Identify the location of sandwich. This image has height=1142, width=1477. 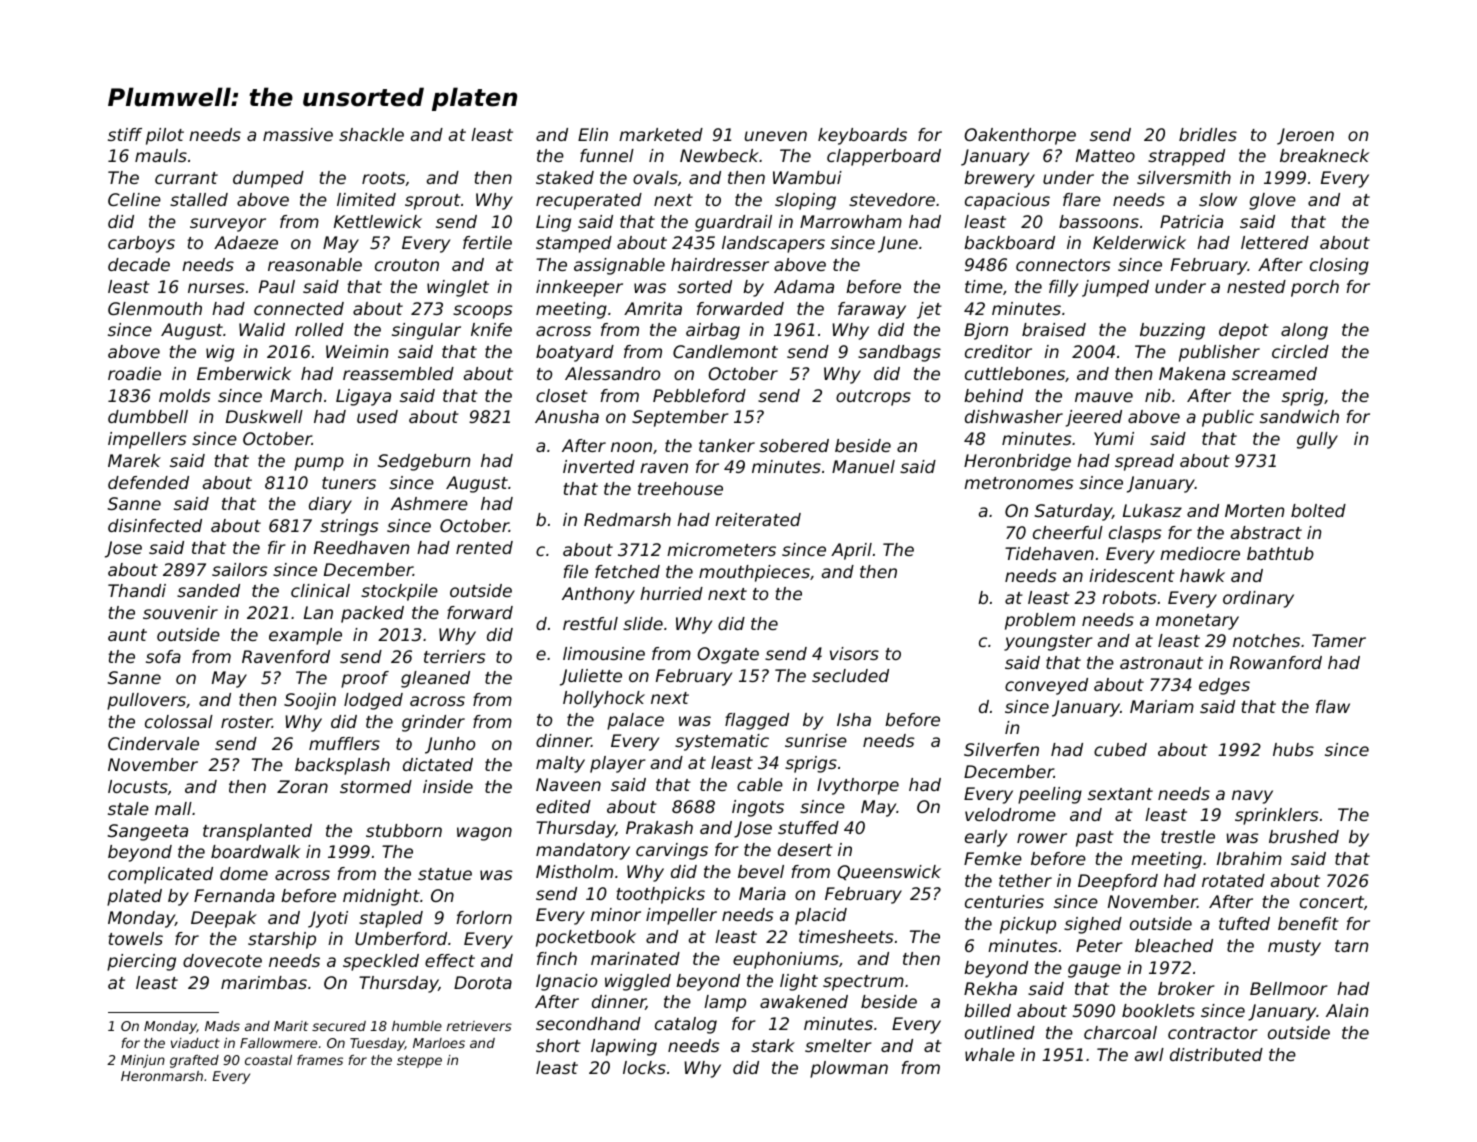
(1299, 416).
